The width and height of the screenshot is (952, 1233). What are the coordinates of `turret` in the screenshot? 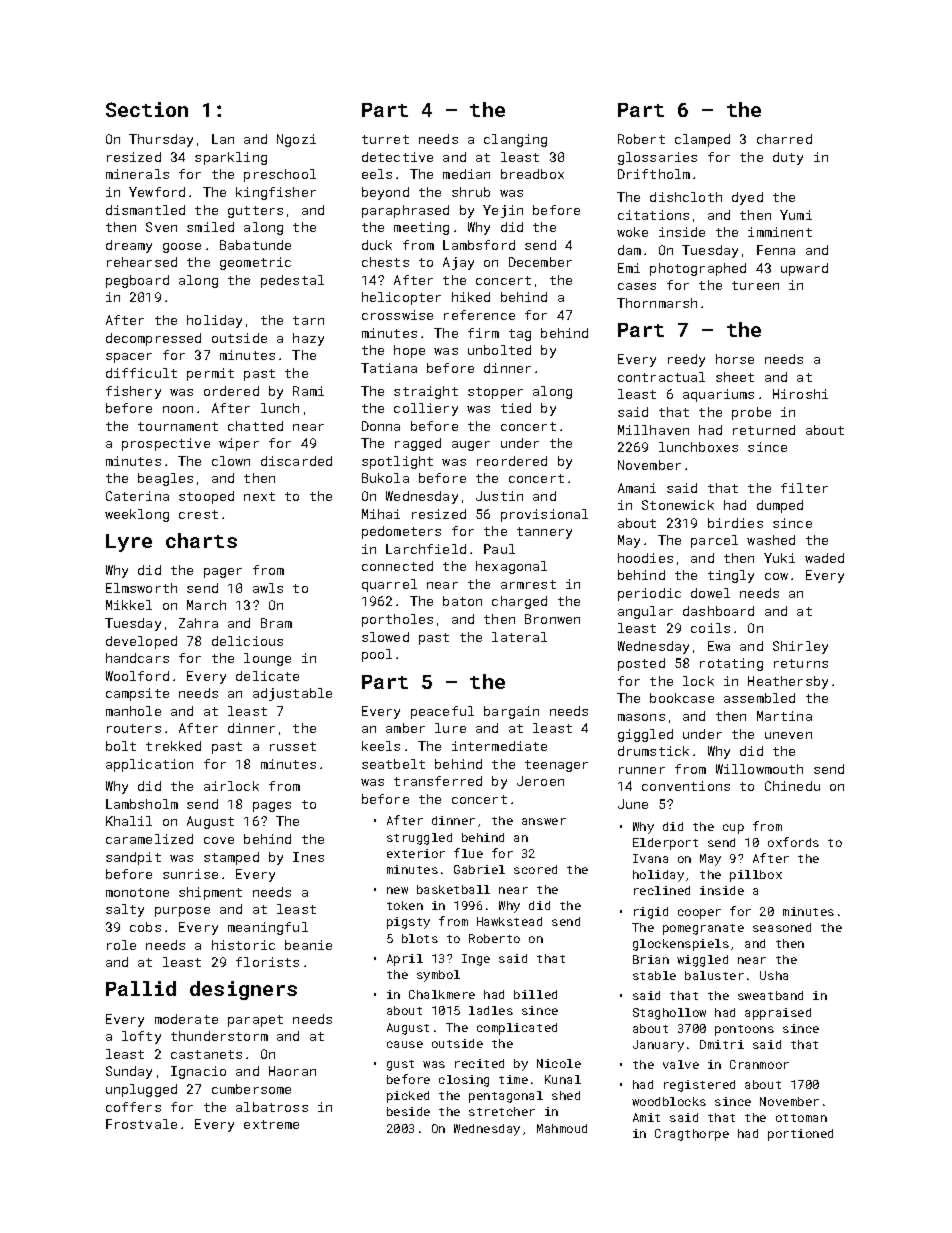 It's located at (385, 139).
